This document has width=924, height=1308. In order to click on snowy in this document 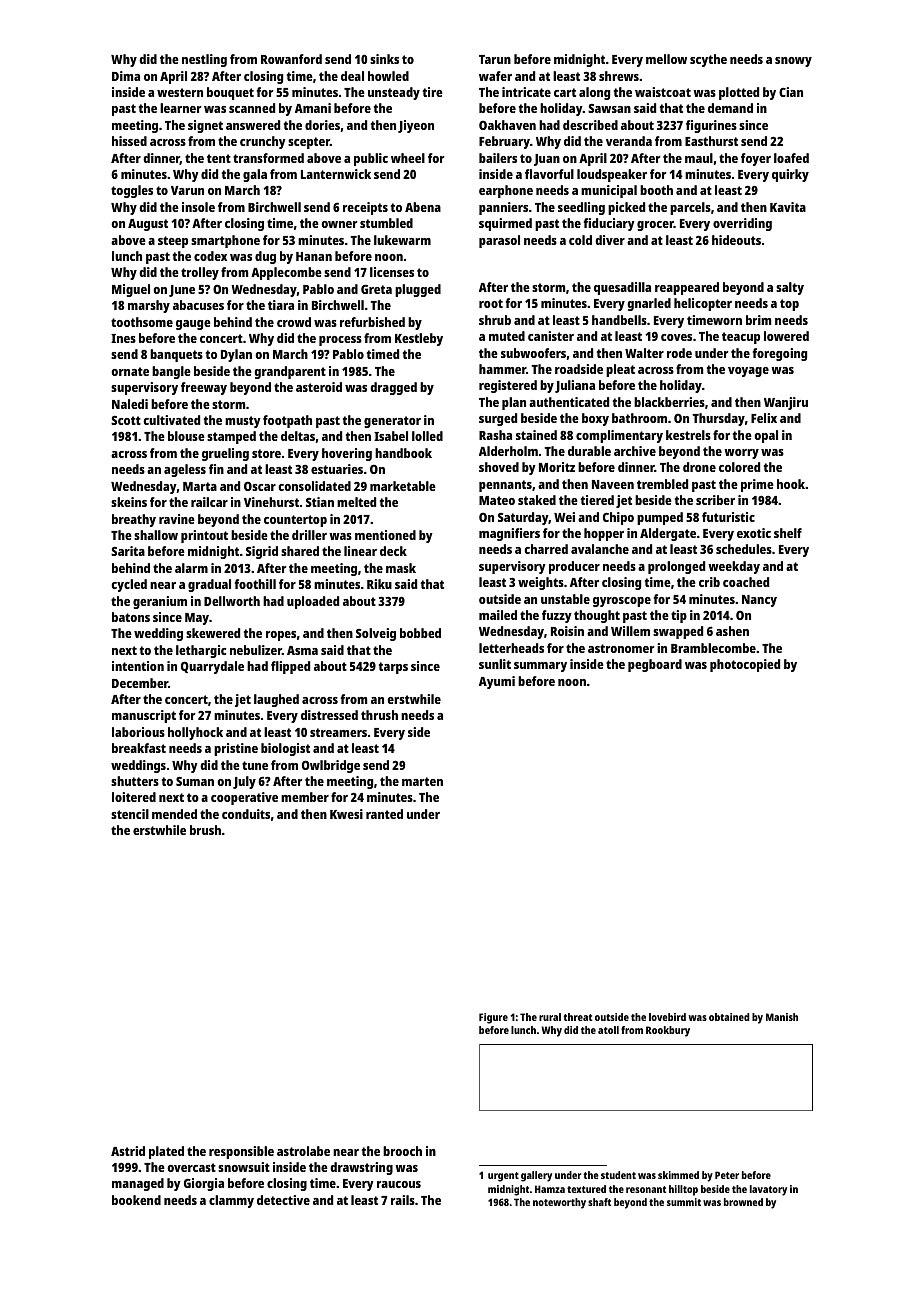, I will do `click(793, 62)`.
